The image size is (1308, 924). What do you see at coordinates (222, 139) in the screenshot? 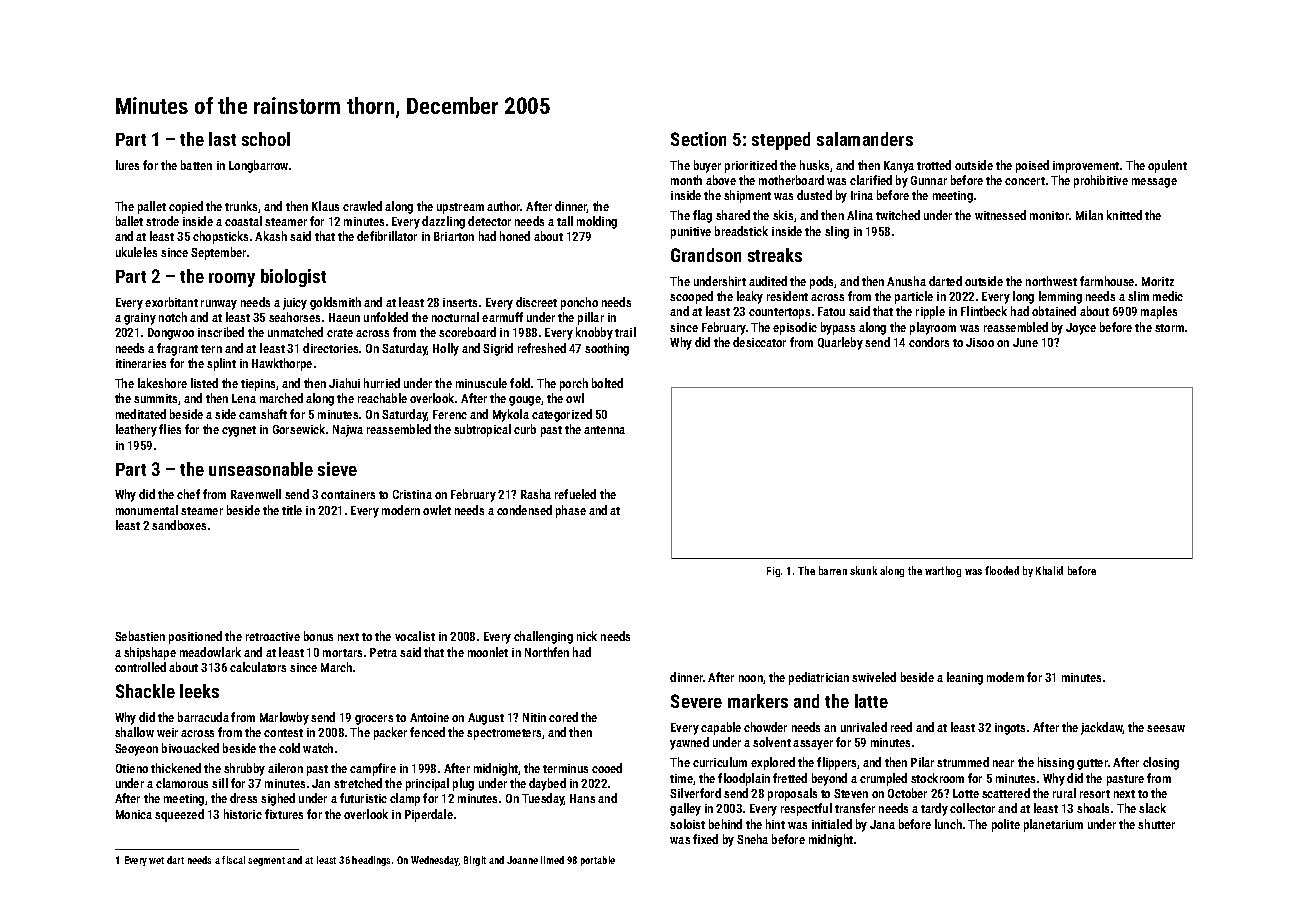
I see `last` at bounding box center [222, 139].
